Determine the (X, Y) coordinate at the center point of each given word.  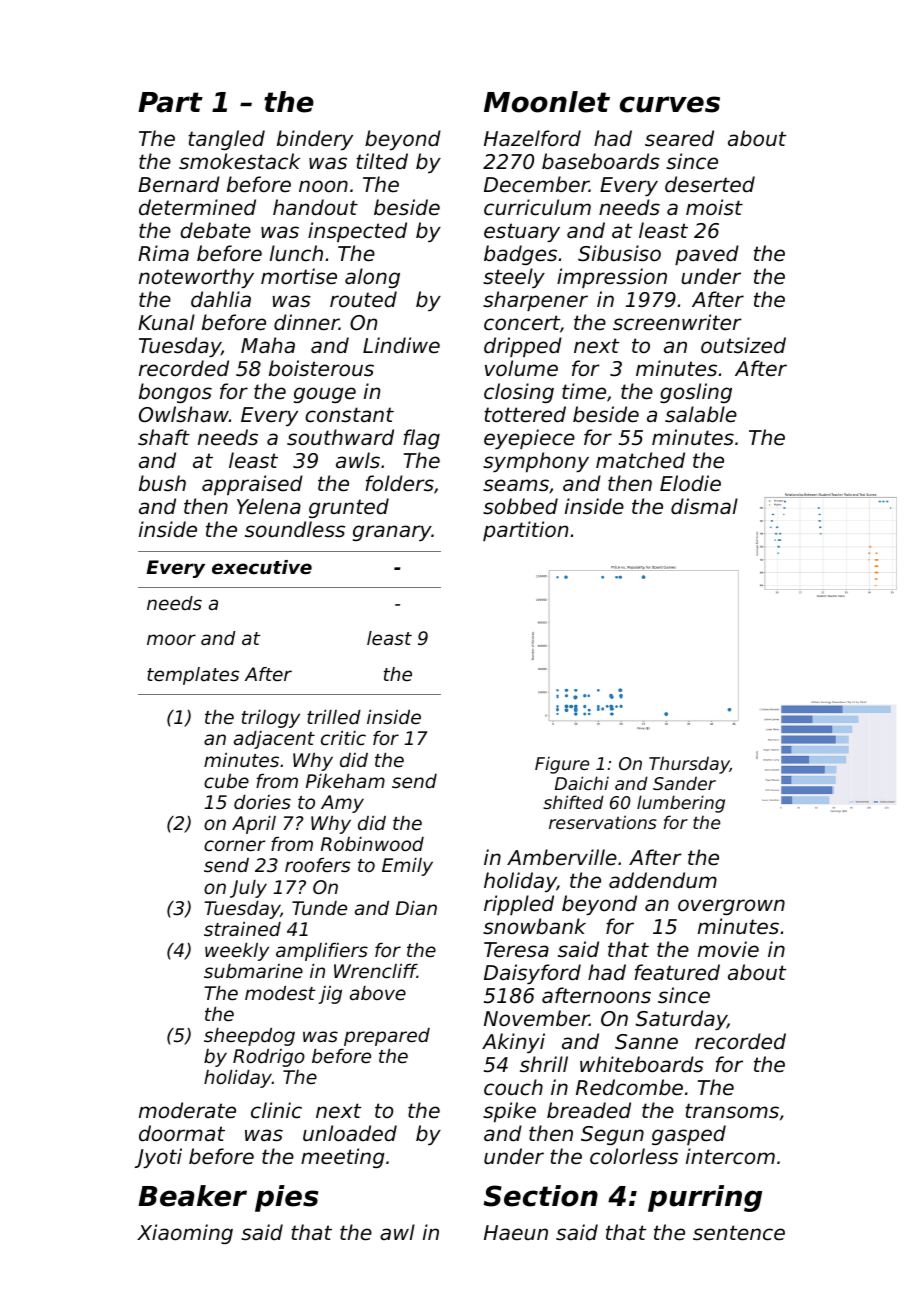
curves (670, 104)
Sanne (646, 1042)
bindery (315, 140)
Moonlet (547, 102)
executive (262, 567)
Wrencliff (375, 971)
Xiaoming (185, 1234)
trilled (334, 717)
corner (235, 845)
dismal (704, 506)
